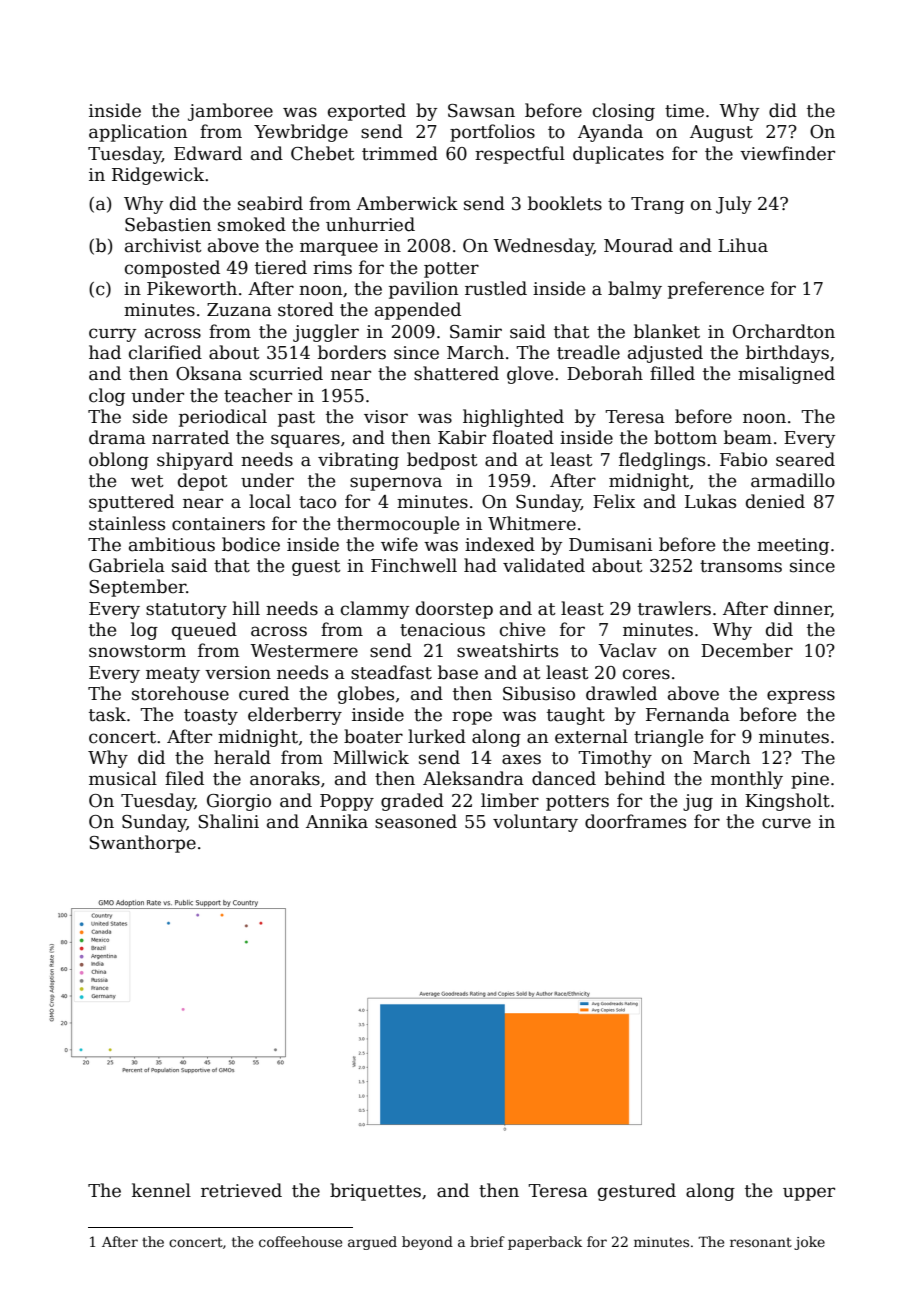  Describe the element at coordinates (407, 203) in the screenshot. I see `Amberwick` at that location.
